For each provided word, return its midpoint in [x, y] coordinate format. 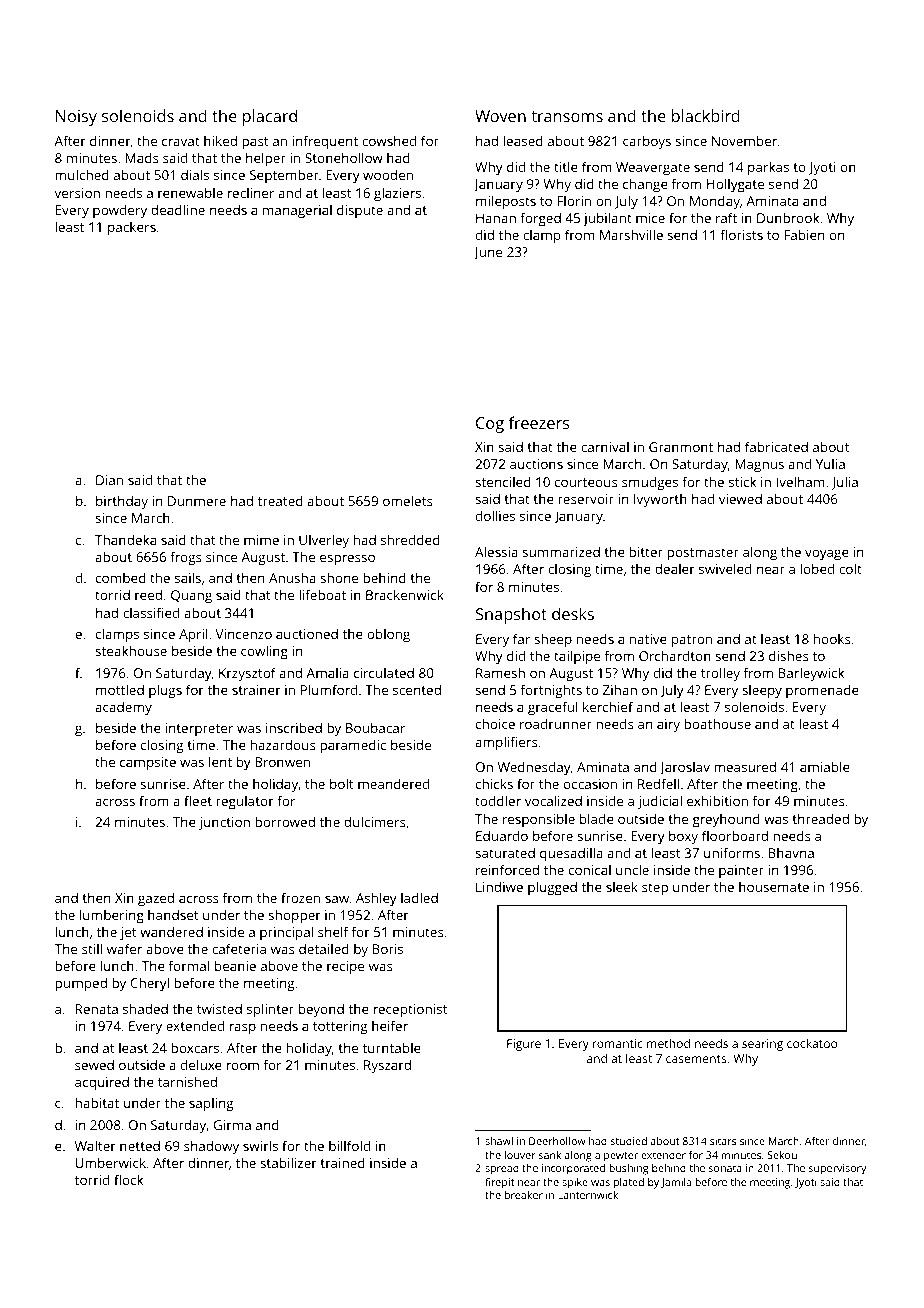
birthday [122, 502]
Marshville [631, 234]
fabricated [776, 446]
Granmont [681, 447]
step [655, 889]
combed [121, 578]
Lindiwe [499, 886]
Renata [97, 1009]
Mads [142, 158]
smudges [650, 483]
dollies [495, 515]
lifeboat [322, 594]
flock [128, 1179]
